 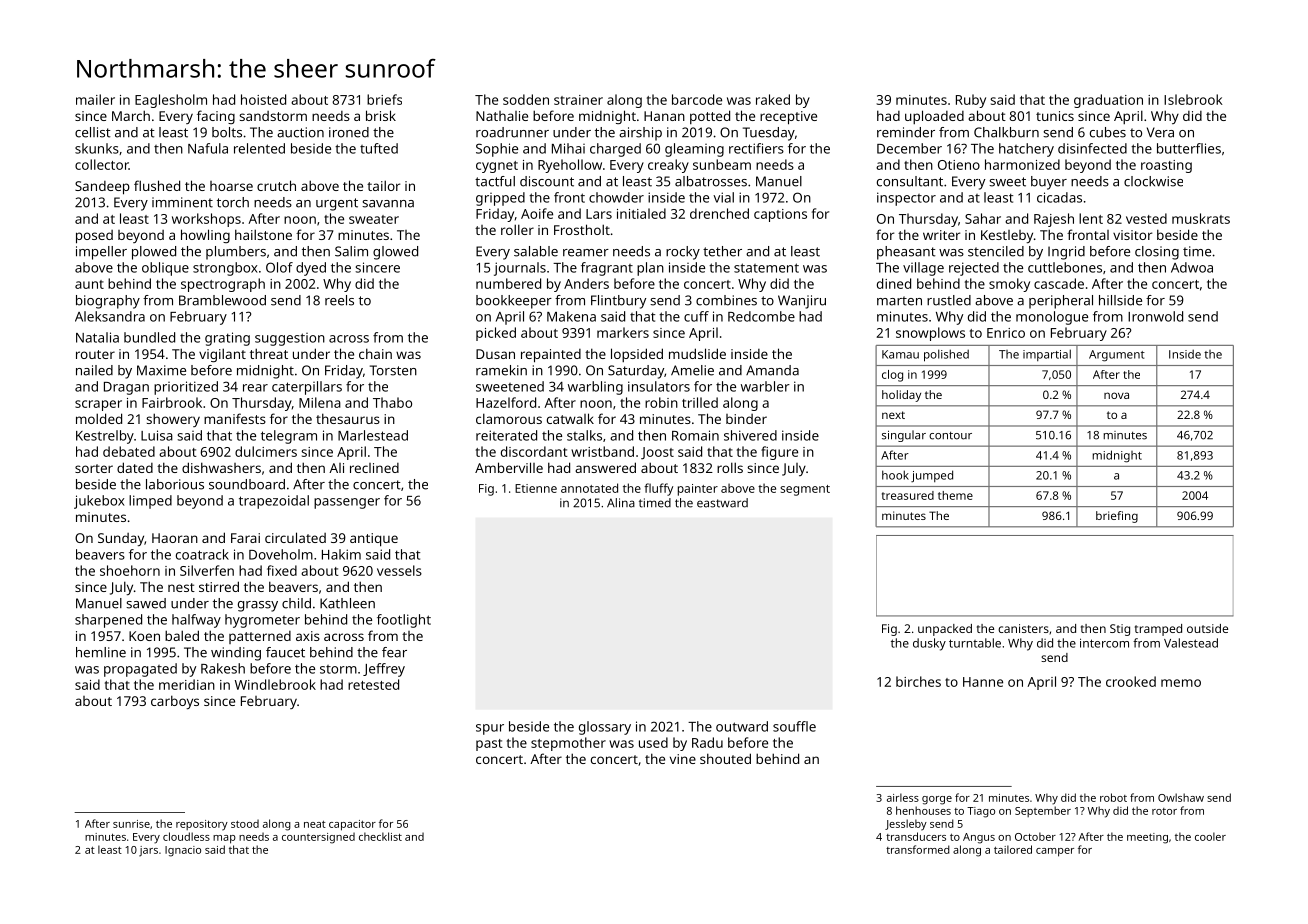 I want to click on Anders, so click(x=586, y=283).
